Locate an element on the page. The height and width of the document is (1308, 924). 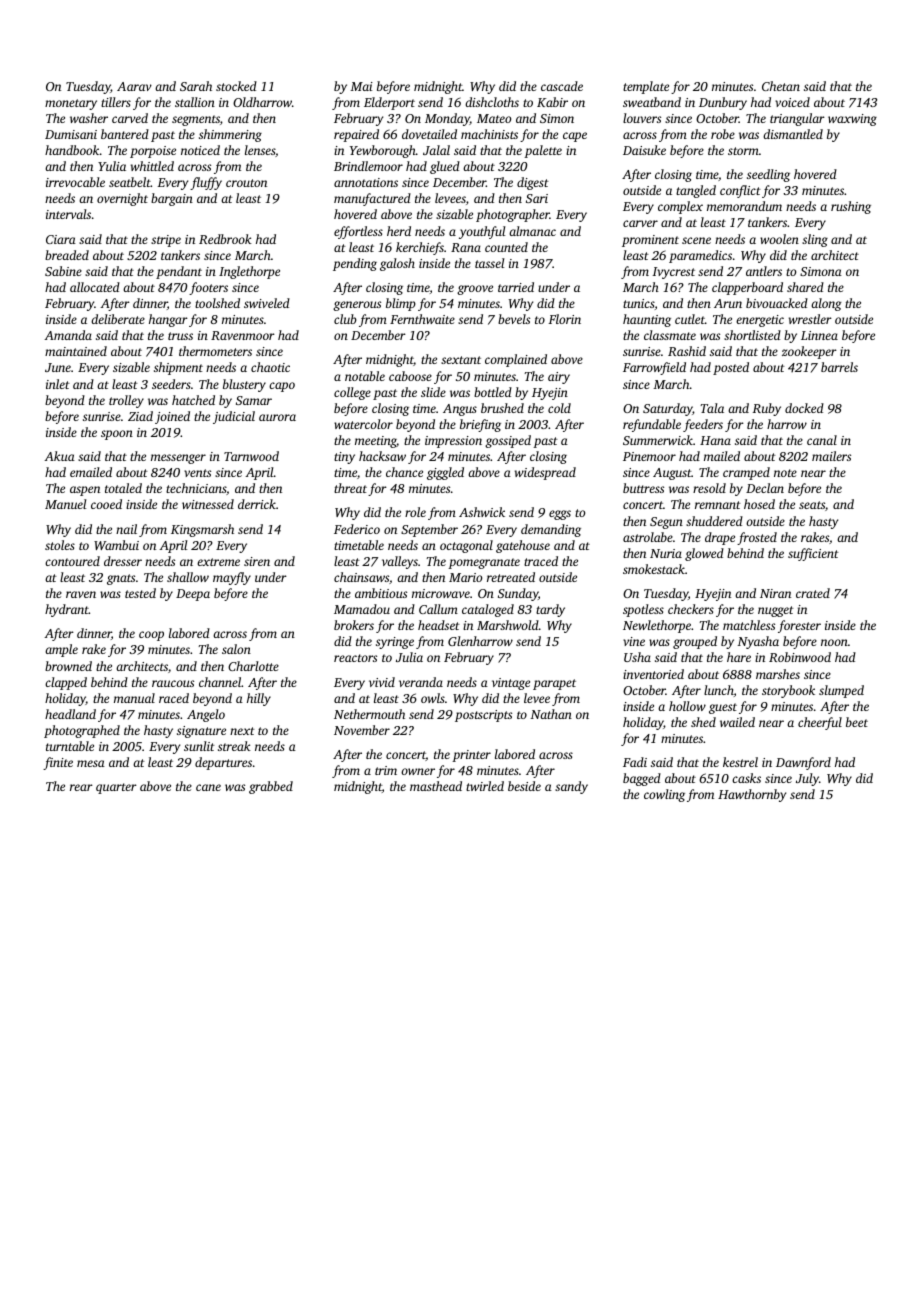
cold is located at coordinates (559, 408).
